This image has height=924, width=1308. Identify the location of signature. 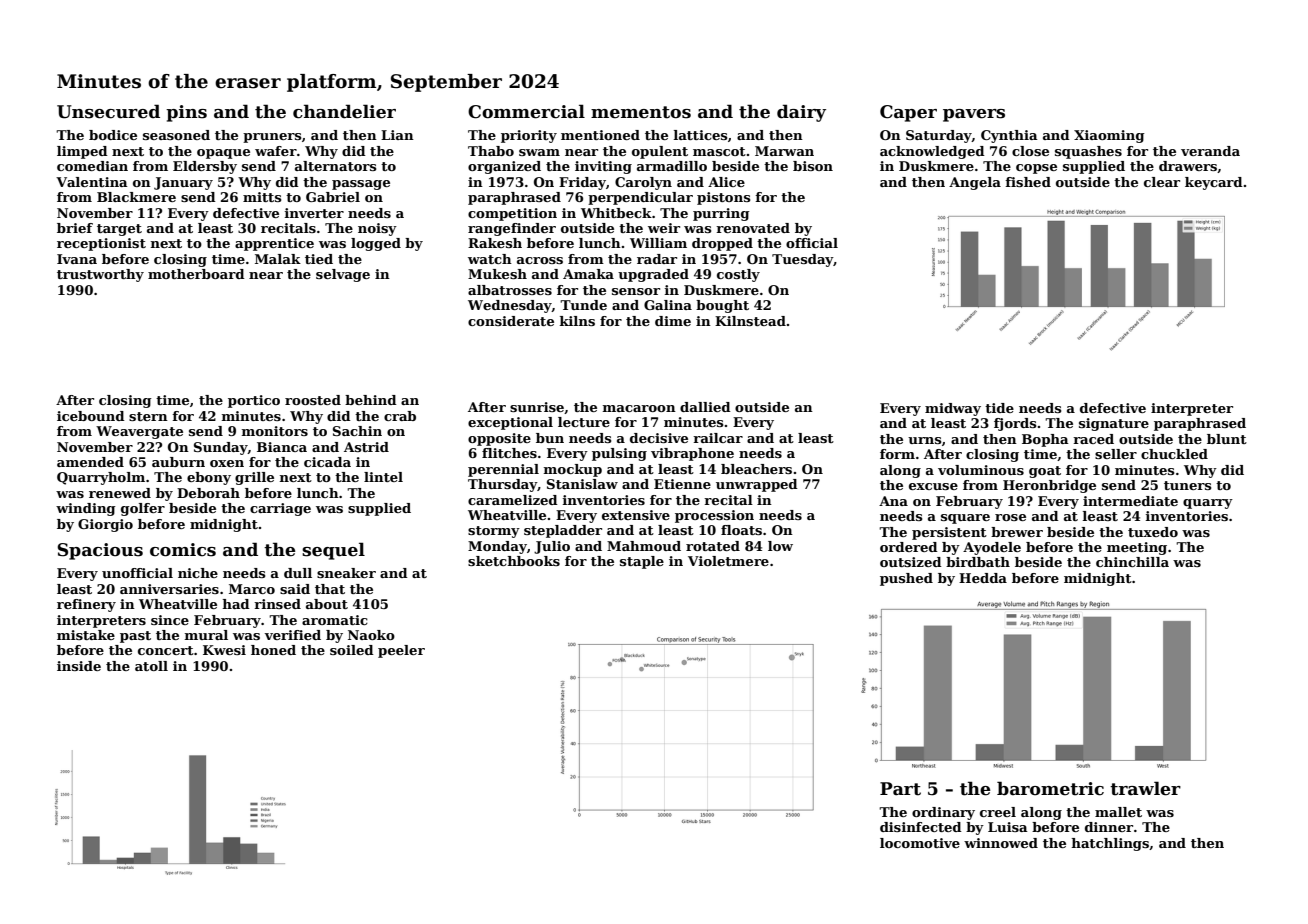
(1114, 424).
